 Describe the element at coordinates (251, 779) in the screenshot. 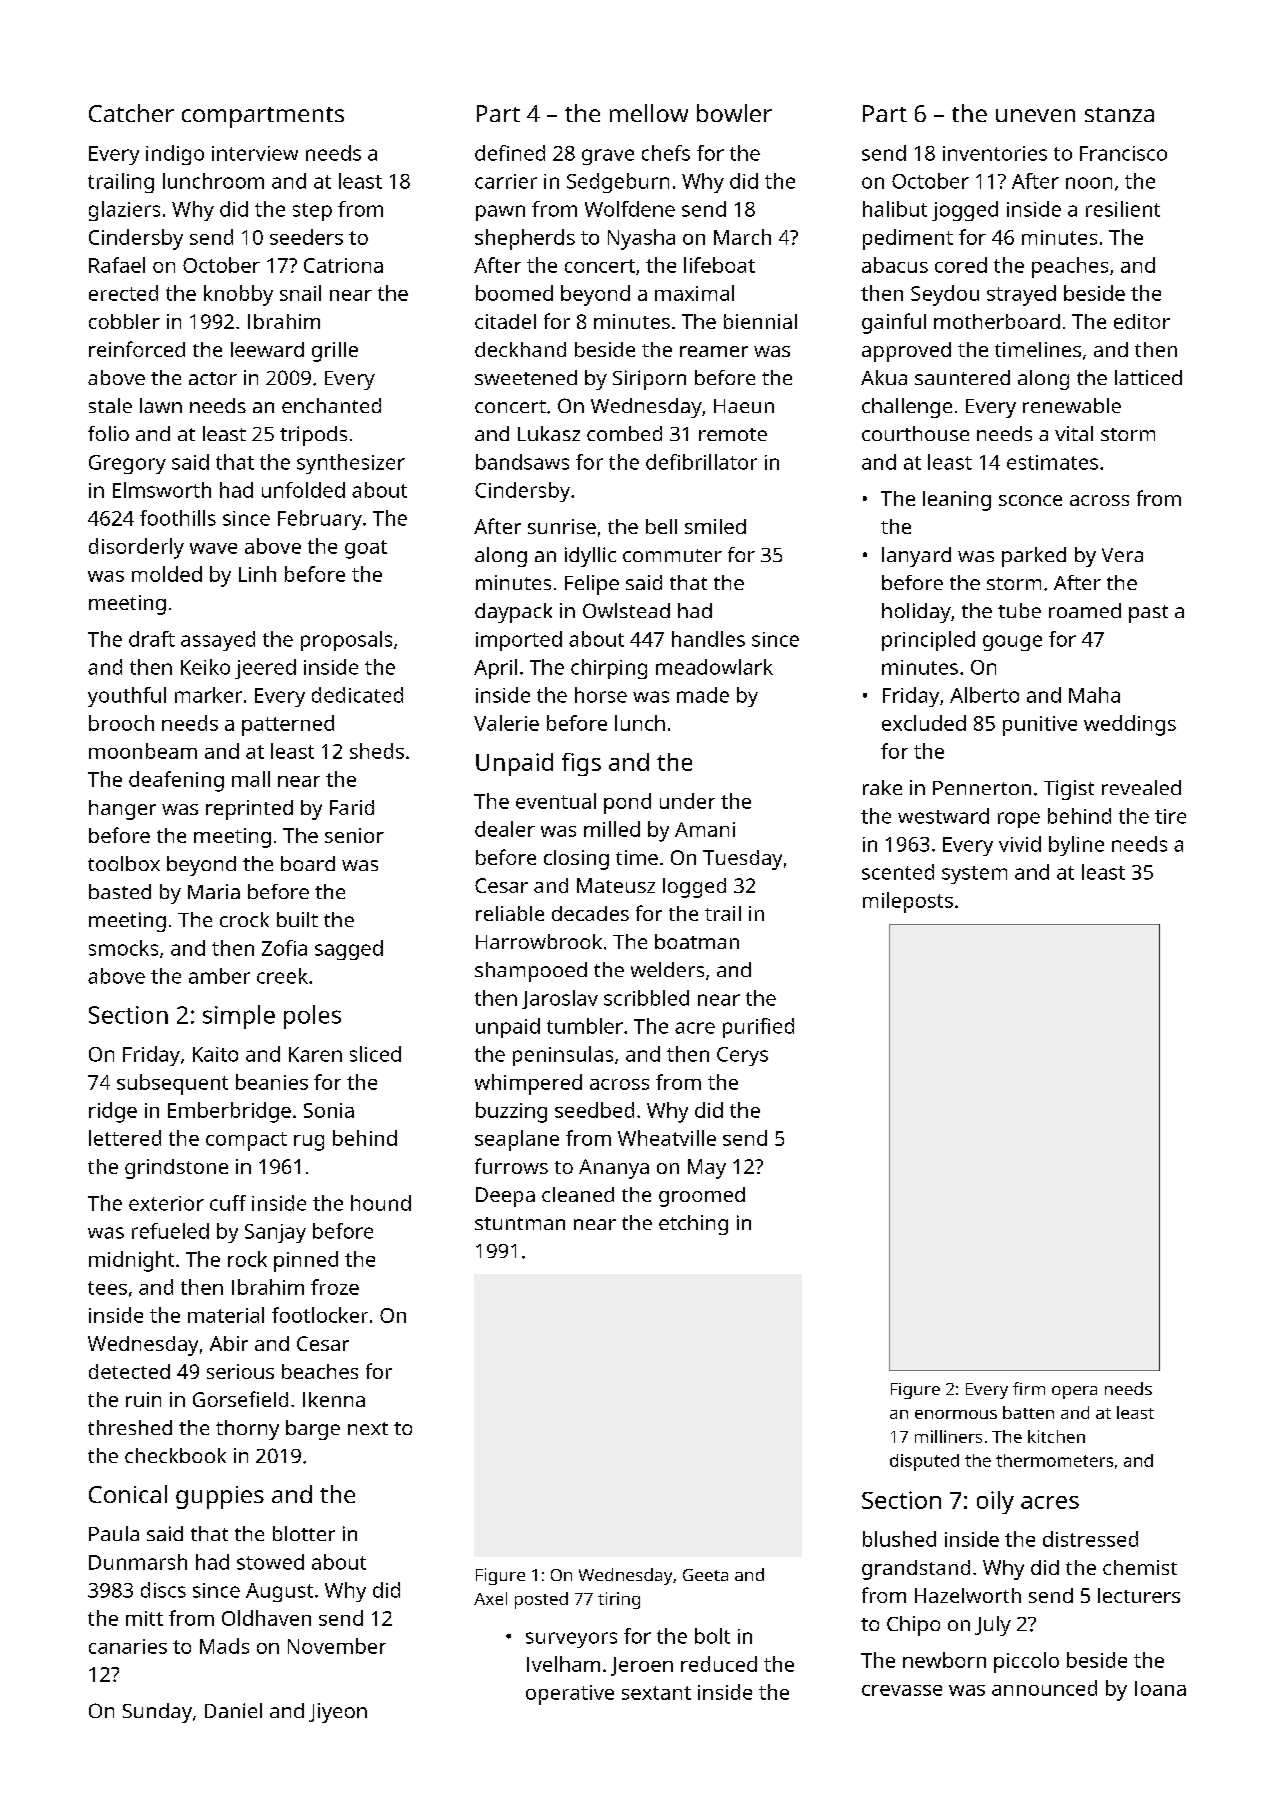

I see `mall` at that location.
